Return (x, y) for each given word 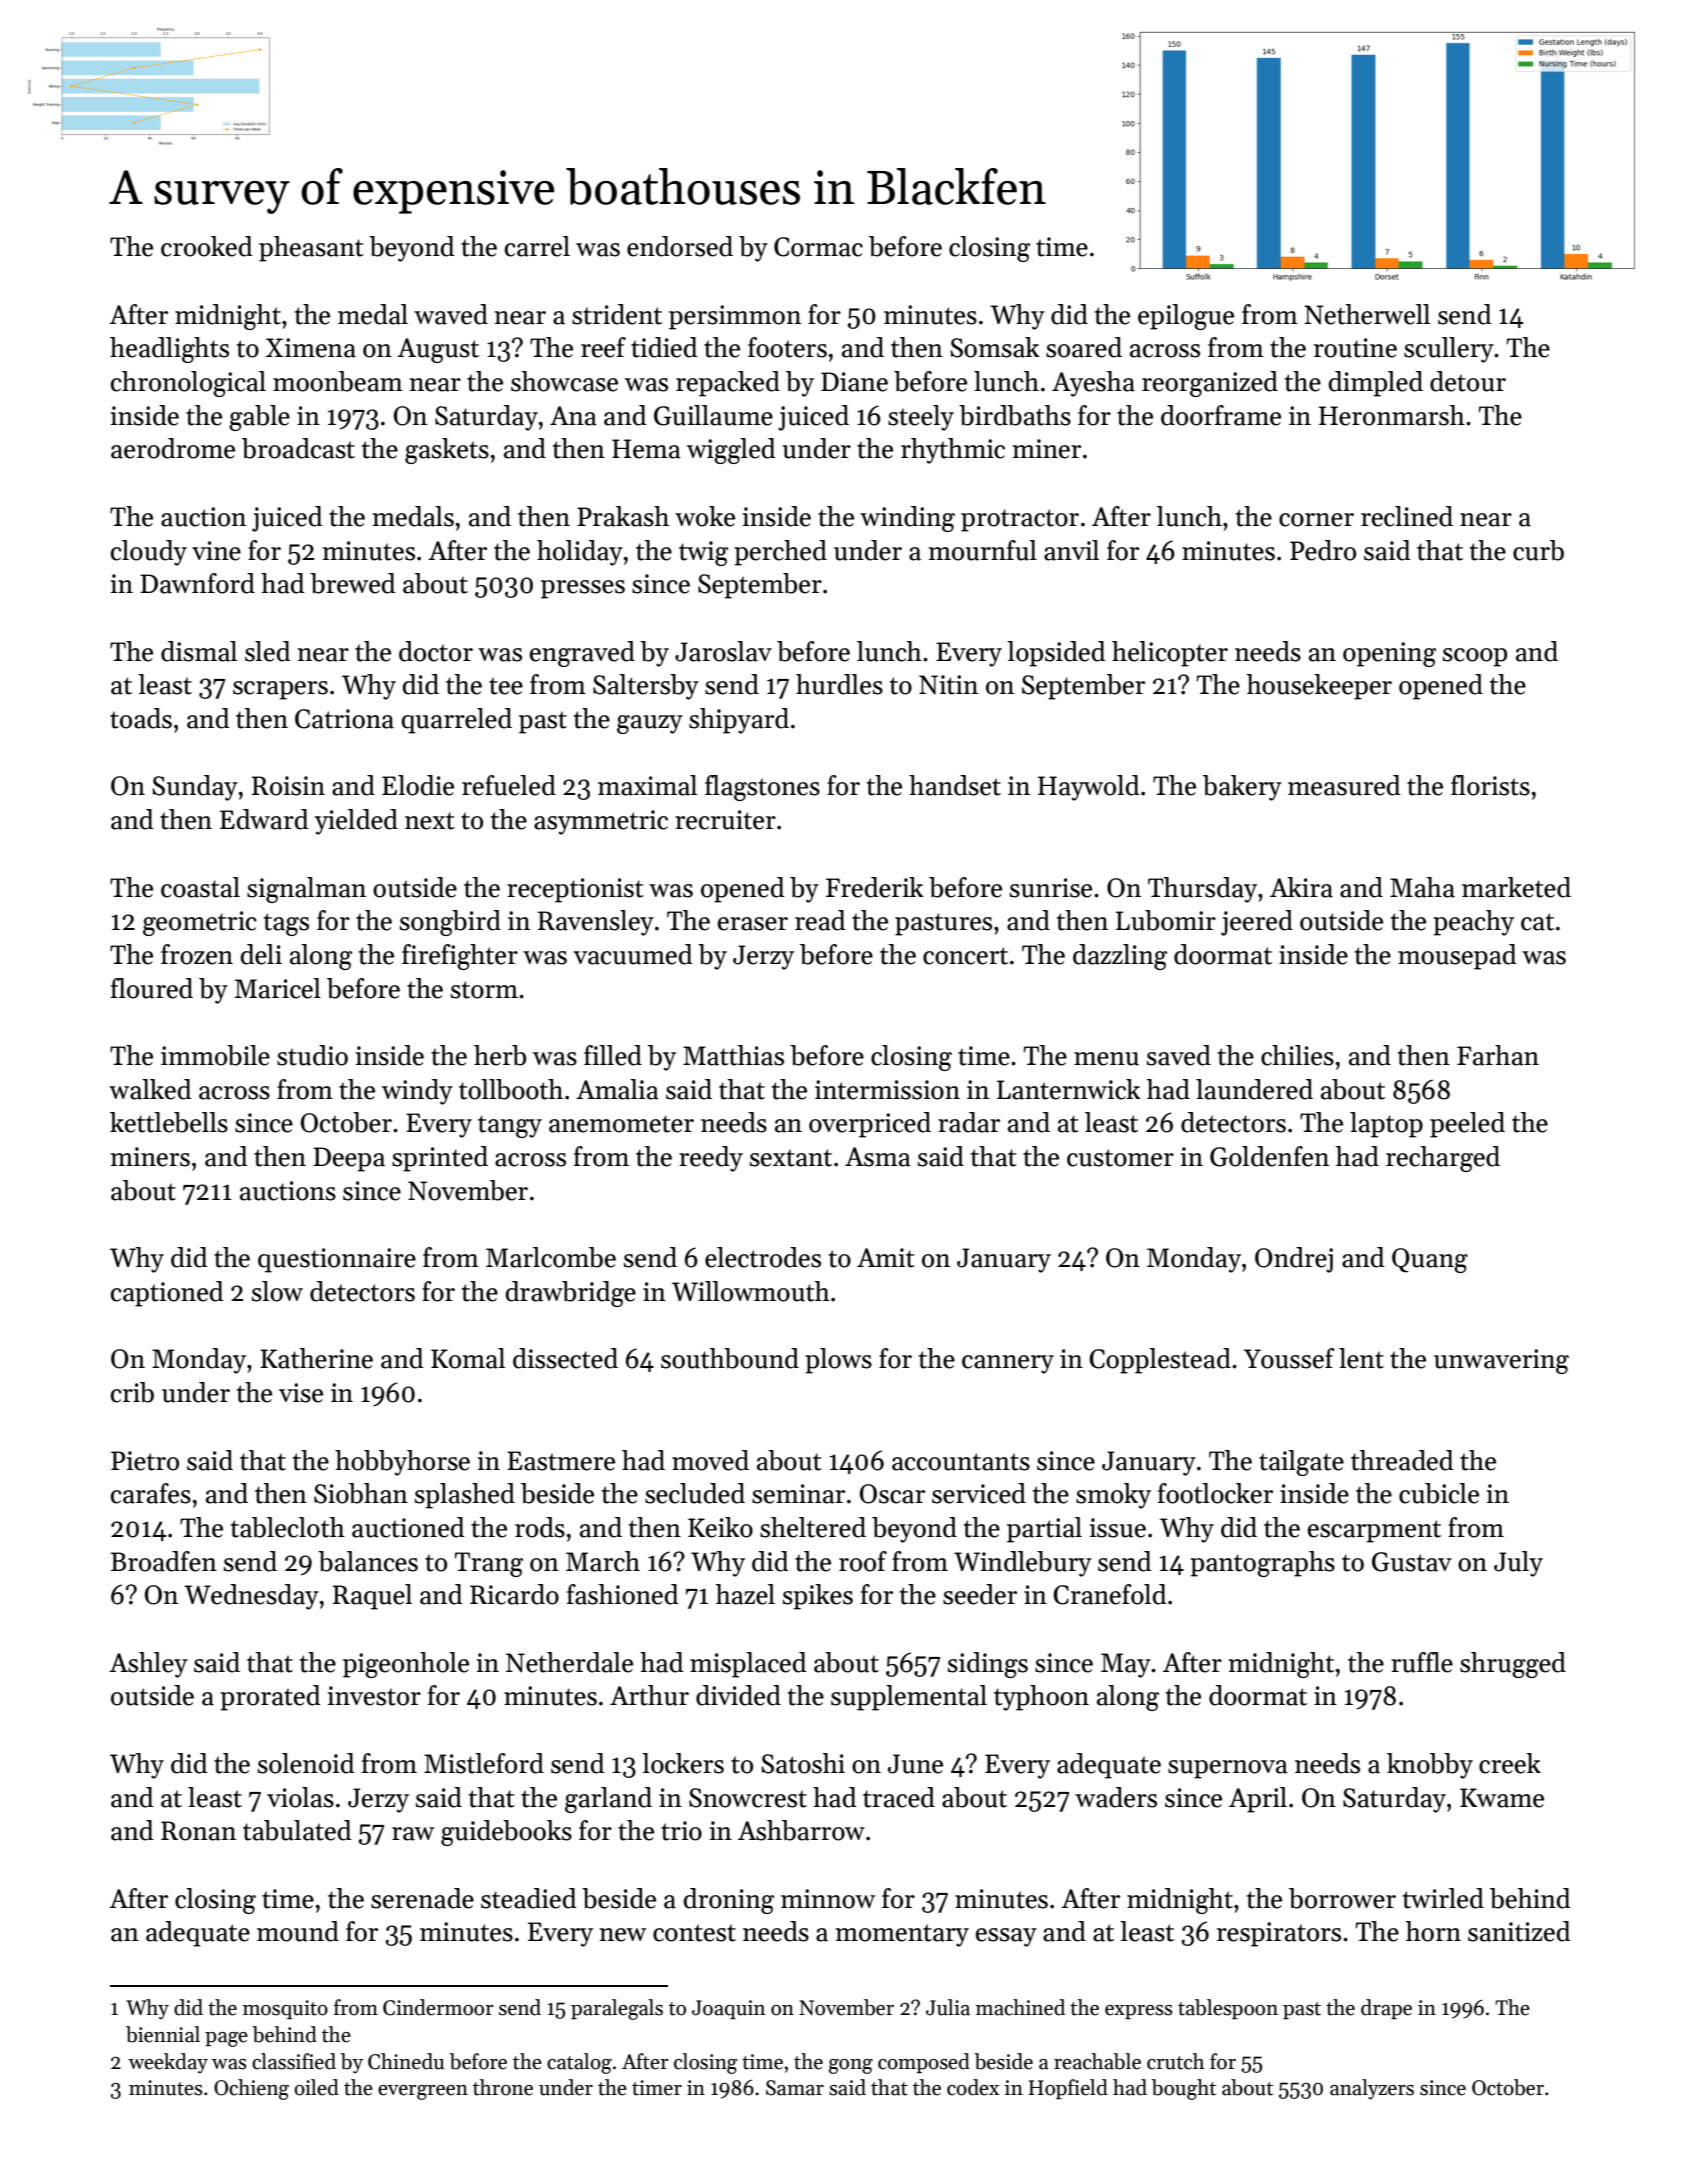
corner (1316, 520)
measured (1344, 785)
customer (1120, 1158)
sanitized (1519, 1931)
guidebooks (506, 1833)
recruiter (725, 820)
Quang (1430, 1260)
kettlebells (169, 1122)
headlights (169, 350)
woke (705, 516)
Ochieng (251, 2089)
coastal (200, 887)
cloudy (149, 553)
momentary (902, 1935)
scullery (1449, 350)
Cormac (818, 247)
